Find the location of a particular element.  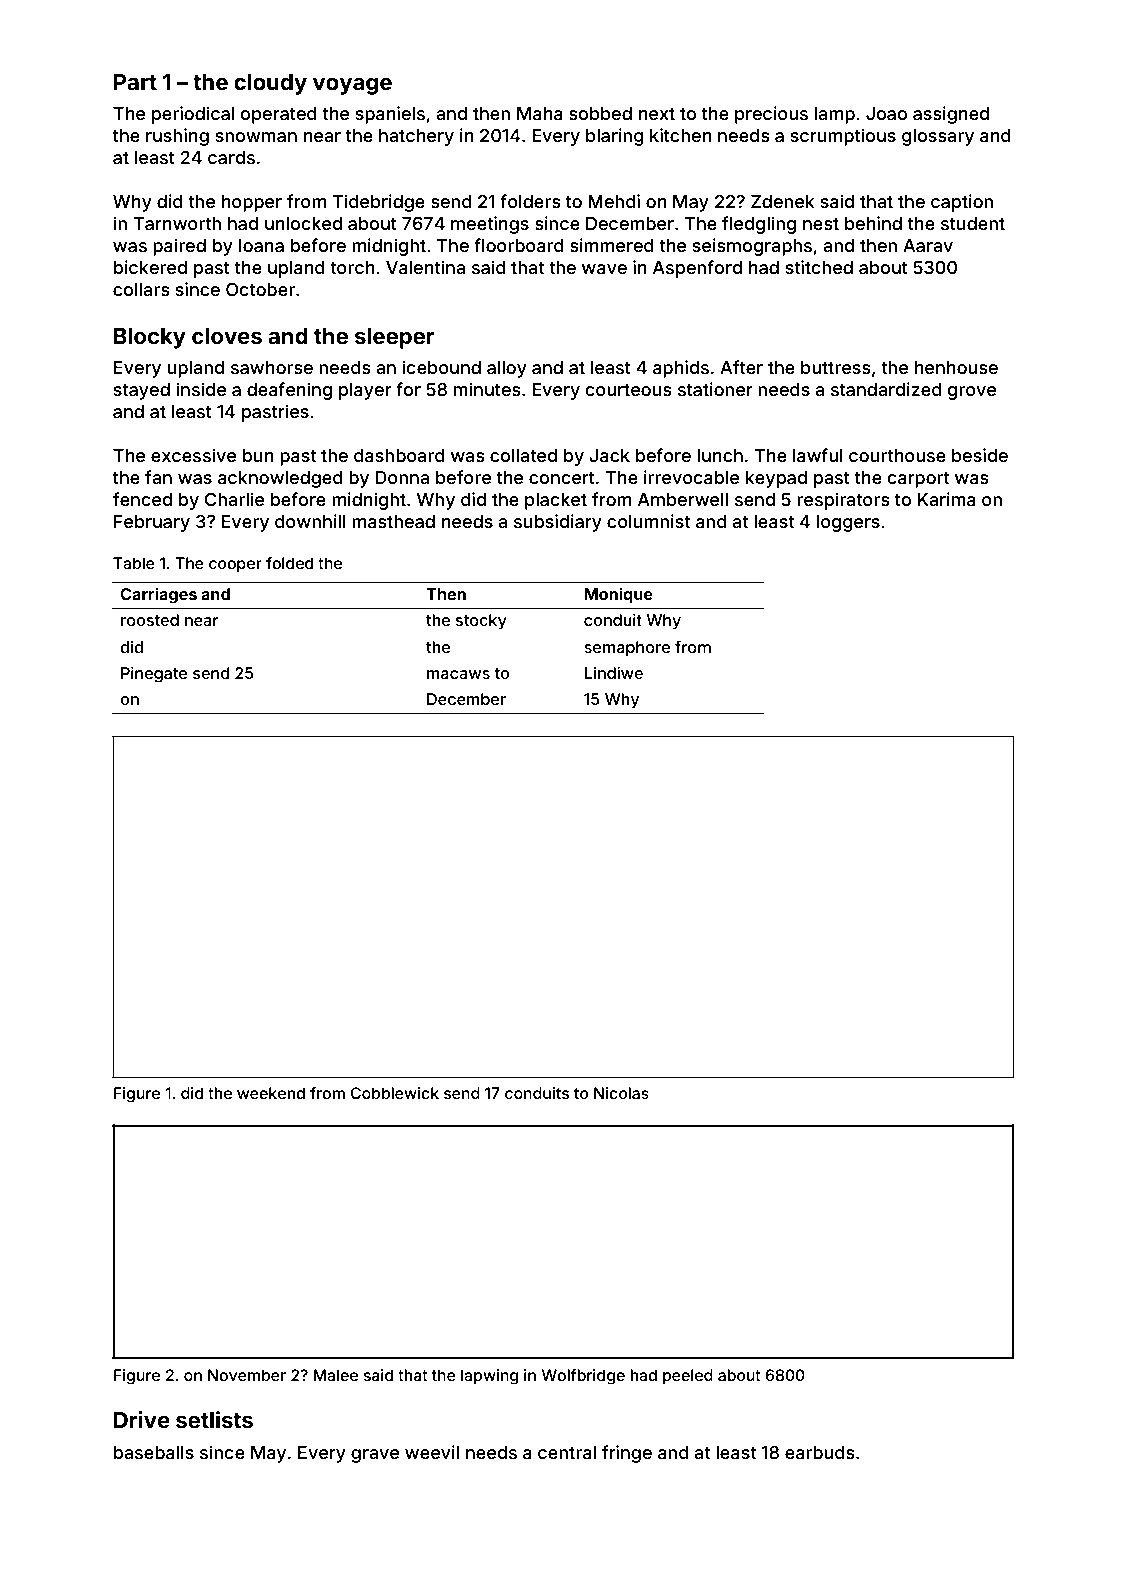

earbuds is located at coordinates (820, 1452).
